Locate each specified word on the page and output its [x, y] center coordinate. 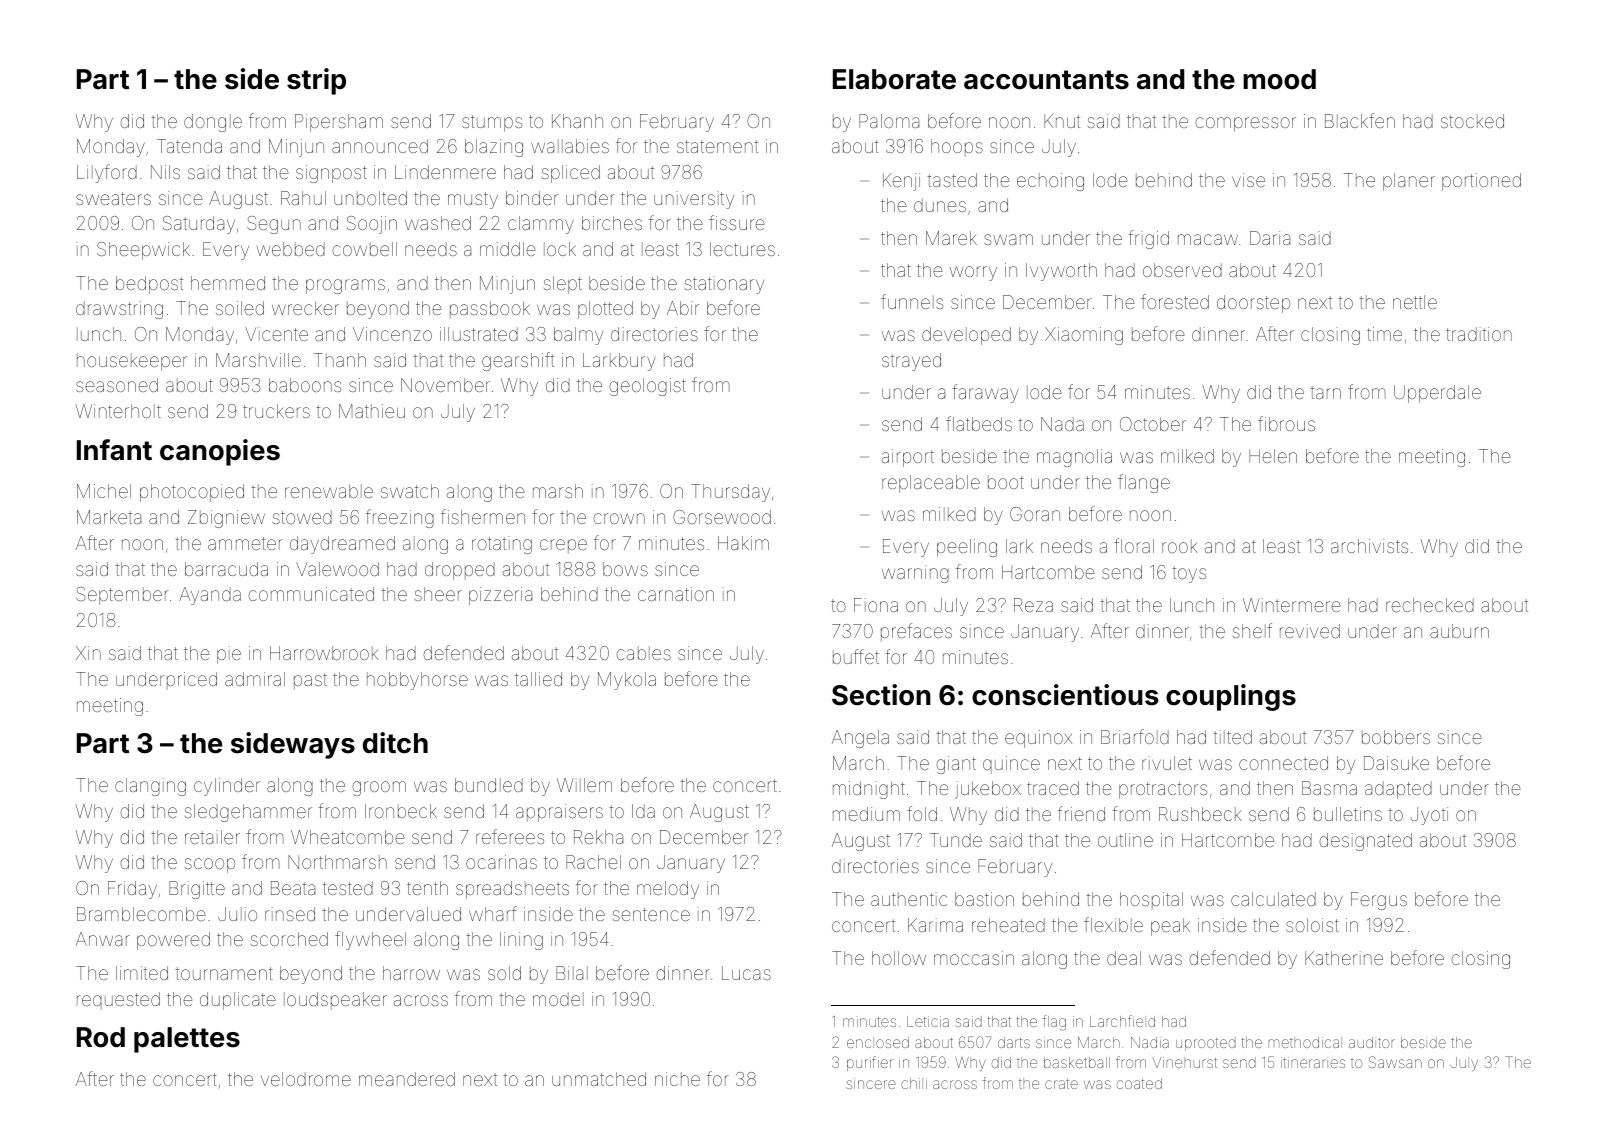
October [1153, 424]
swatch [410, 491]
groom [379, 788]
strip [316, 81]
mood [1279, 79]
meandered [407, 1079]
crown [619, 518]
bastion [984, 899]
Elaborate [894, 79]
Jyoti [1429, 816]
